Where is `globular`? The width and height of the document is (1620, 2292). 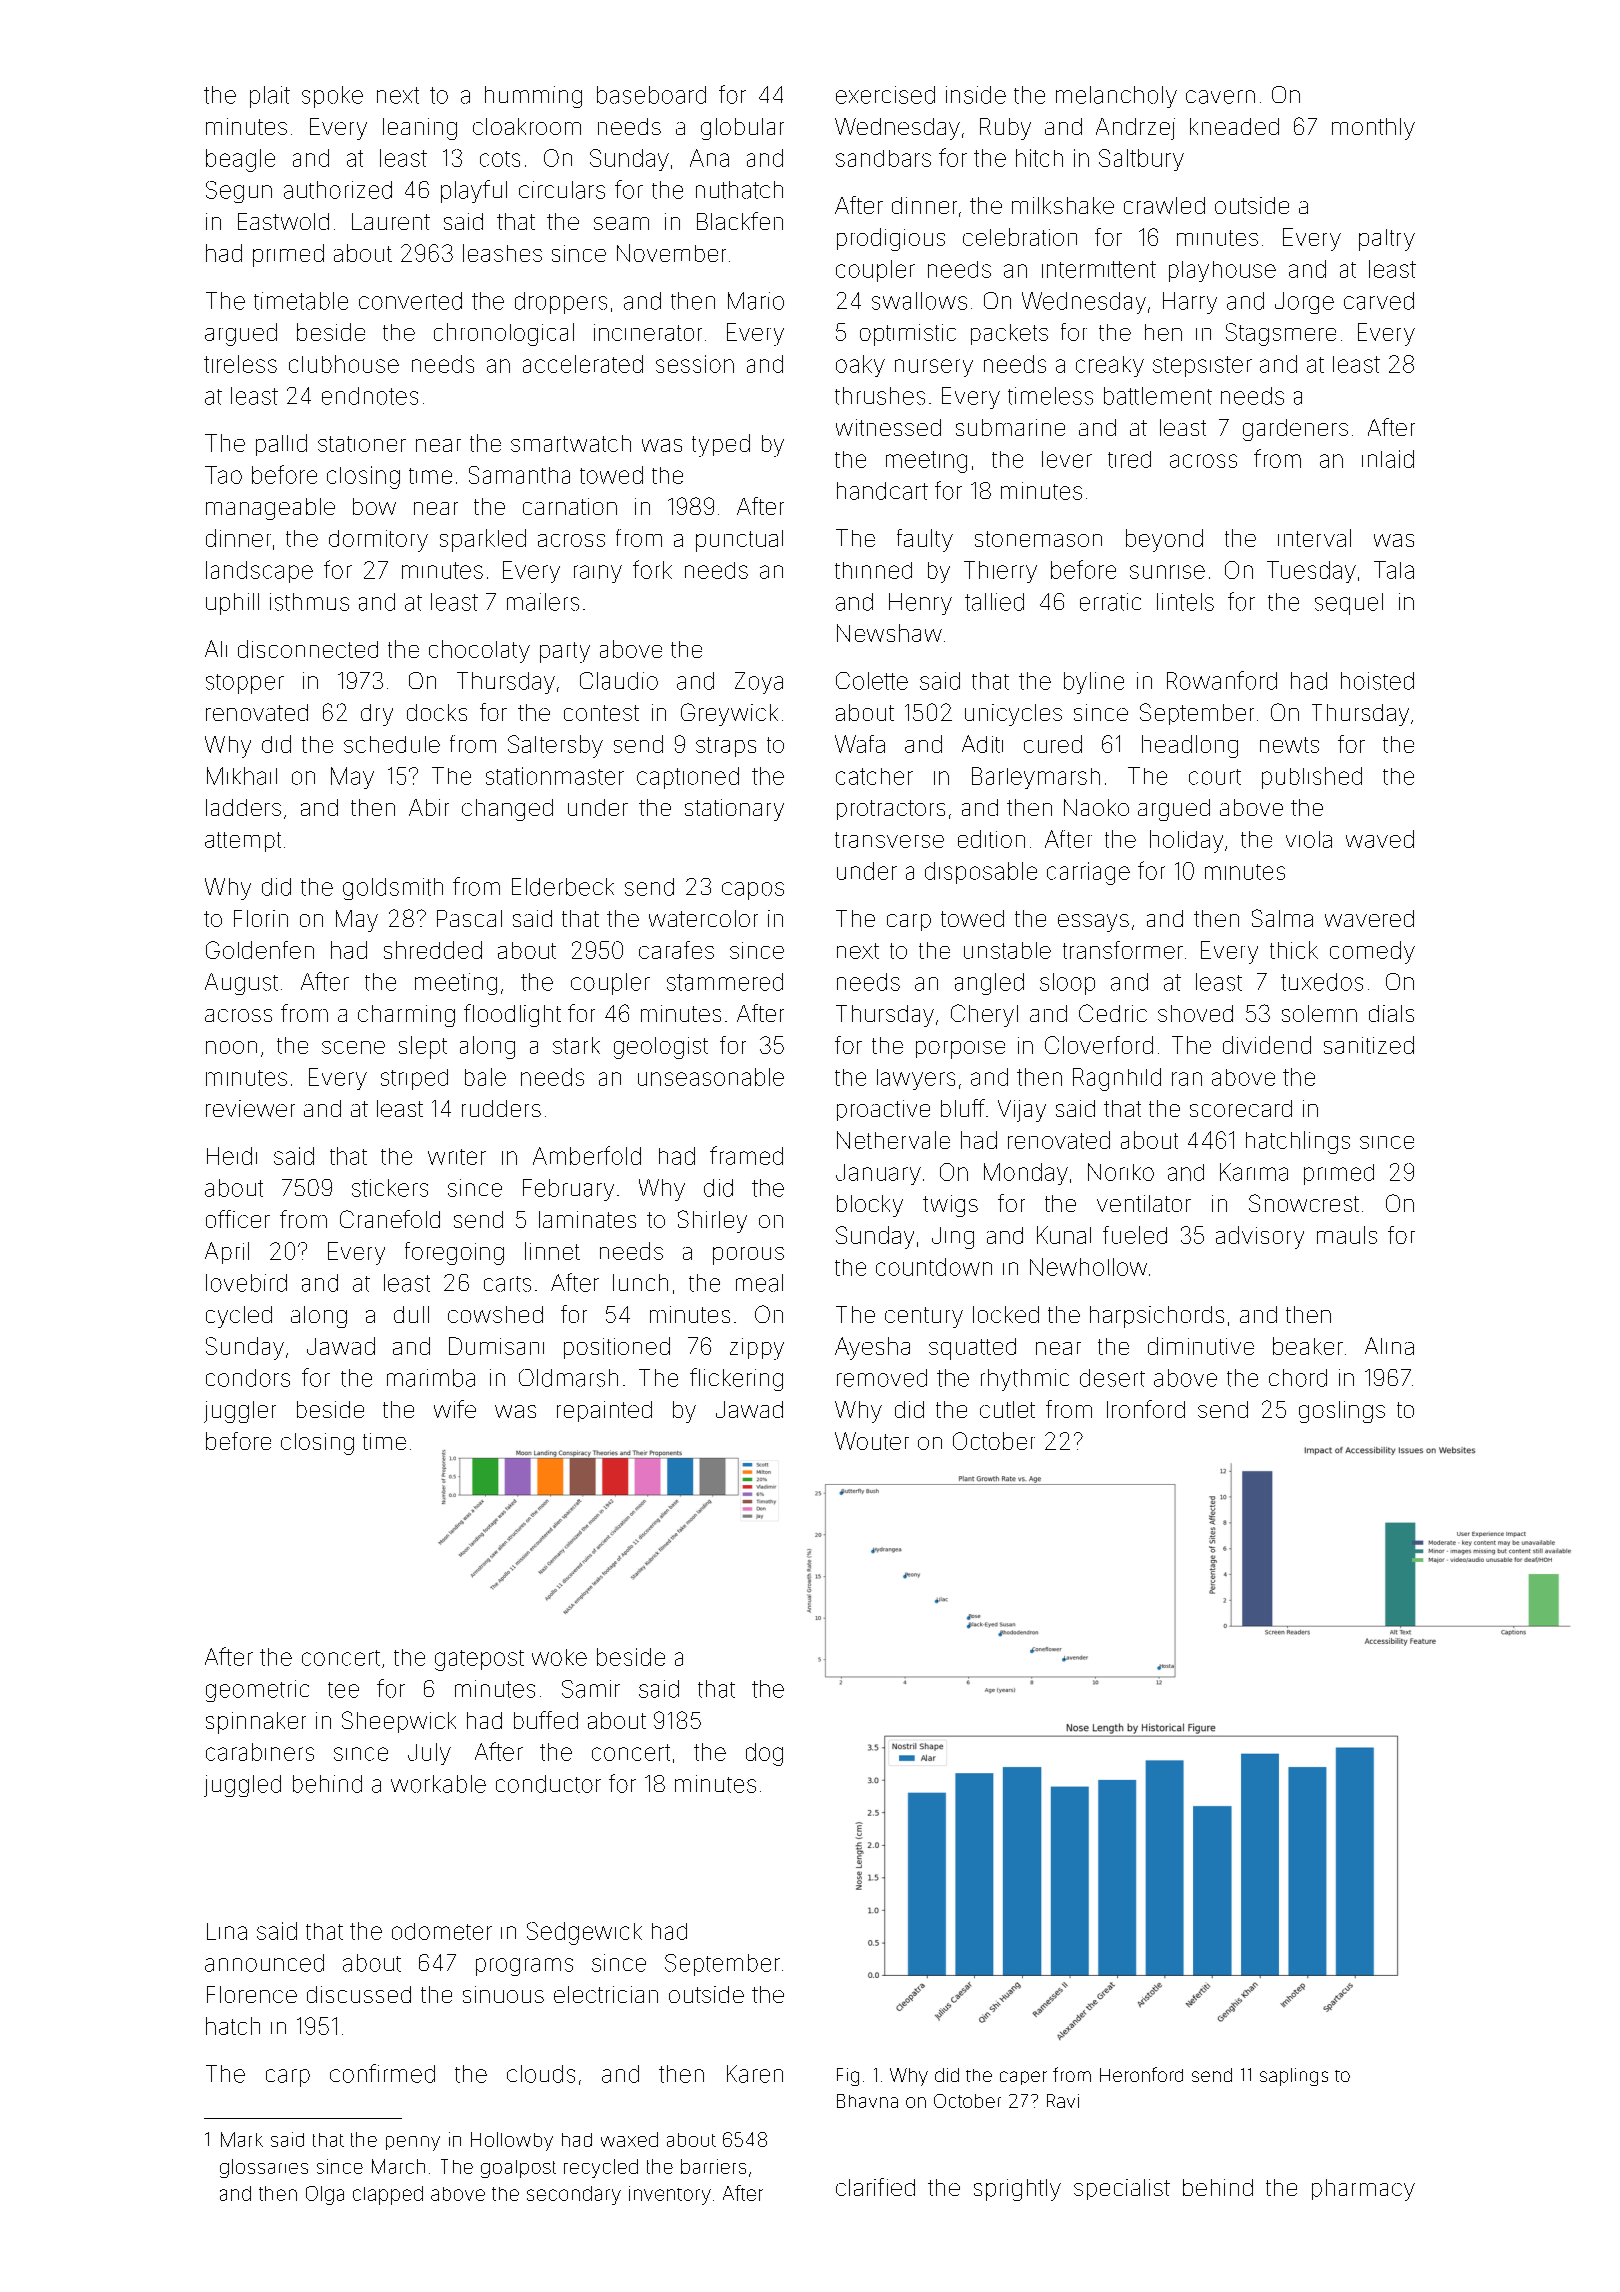 globular is located at coordinates (742, 129).
